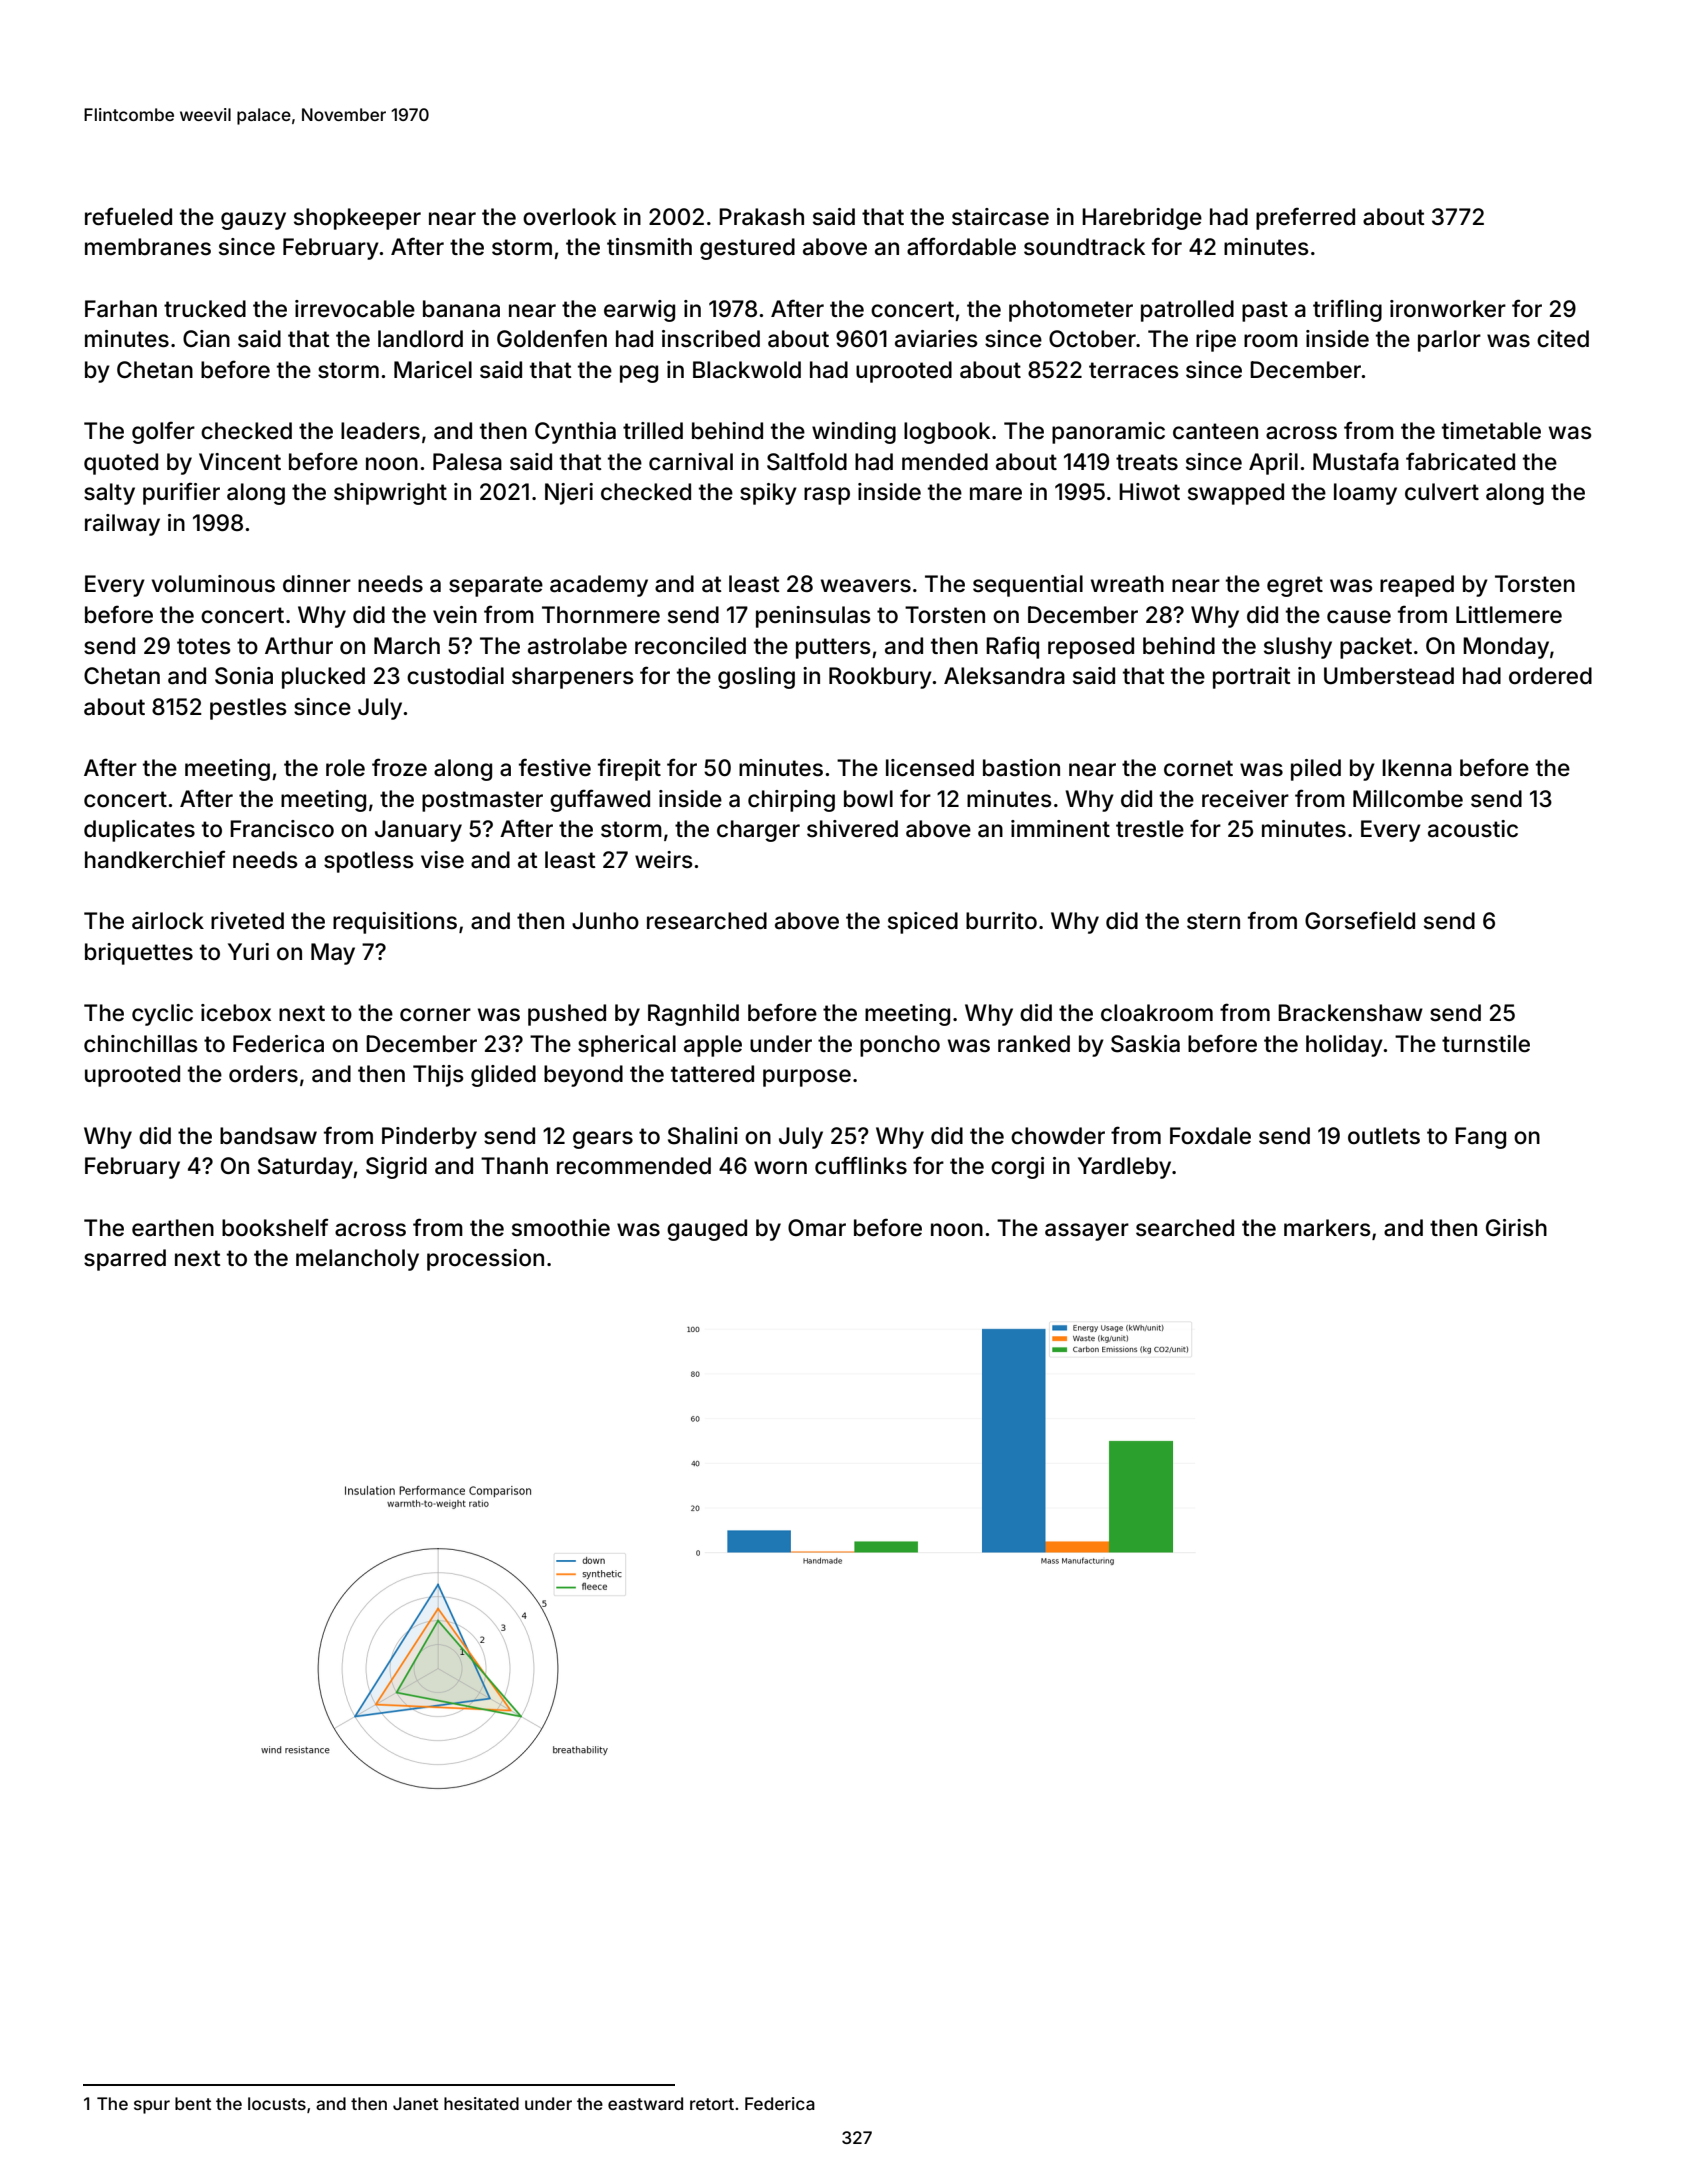 This image has width=1683, height=2178. What do you see at coordinates (712, 2104) in the image?
I see `retort` at bounding box center [712, 2104].
